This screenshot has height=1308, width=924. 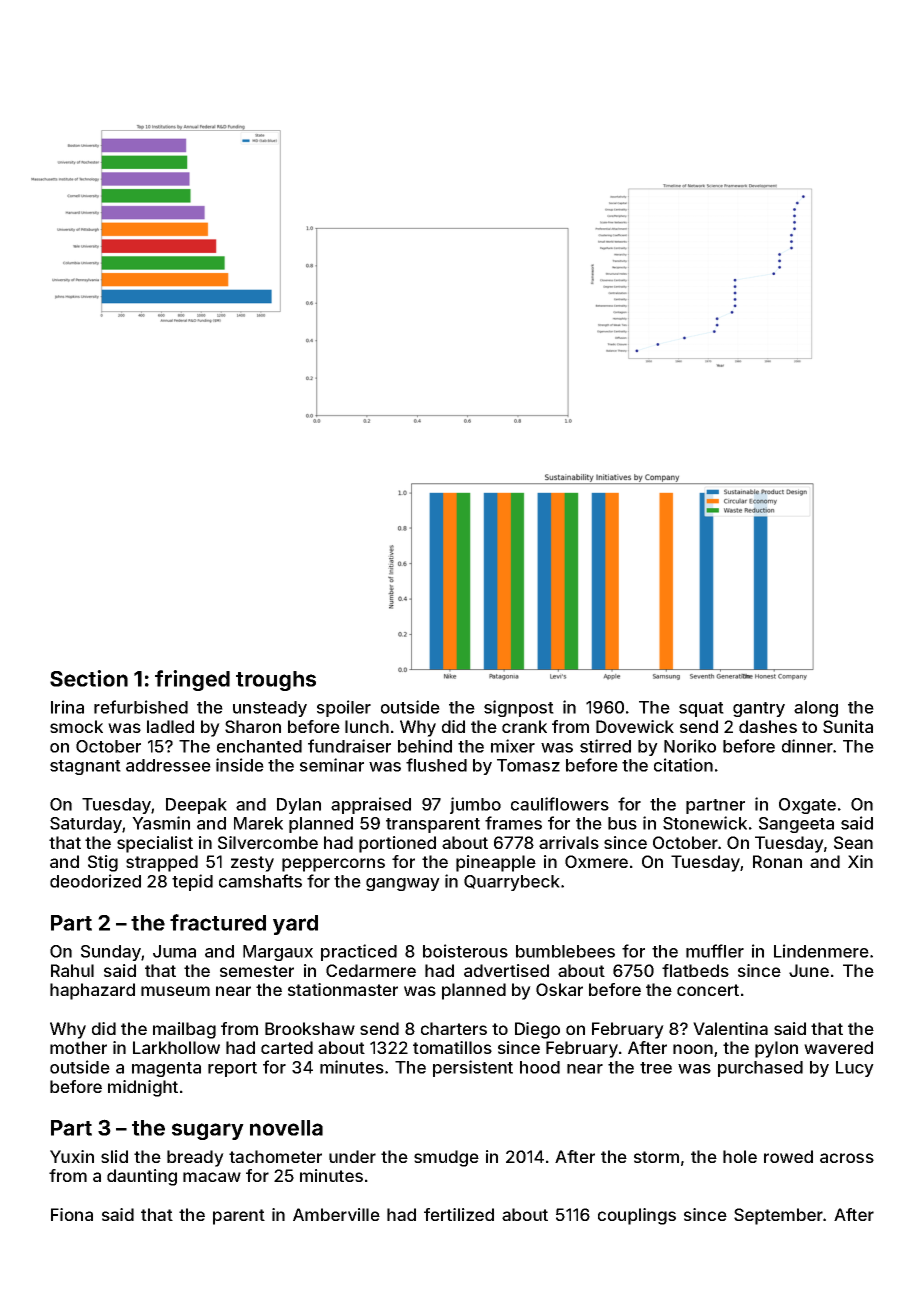 What do you see at coordinates (788, 1156) in the screenshot?
I see `rowed` at bounding box center [788, 1156].
